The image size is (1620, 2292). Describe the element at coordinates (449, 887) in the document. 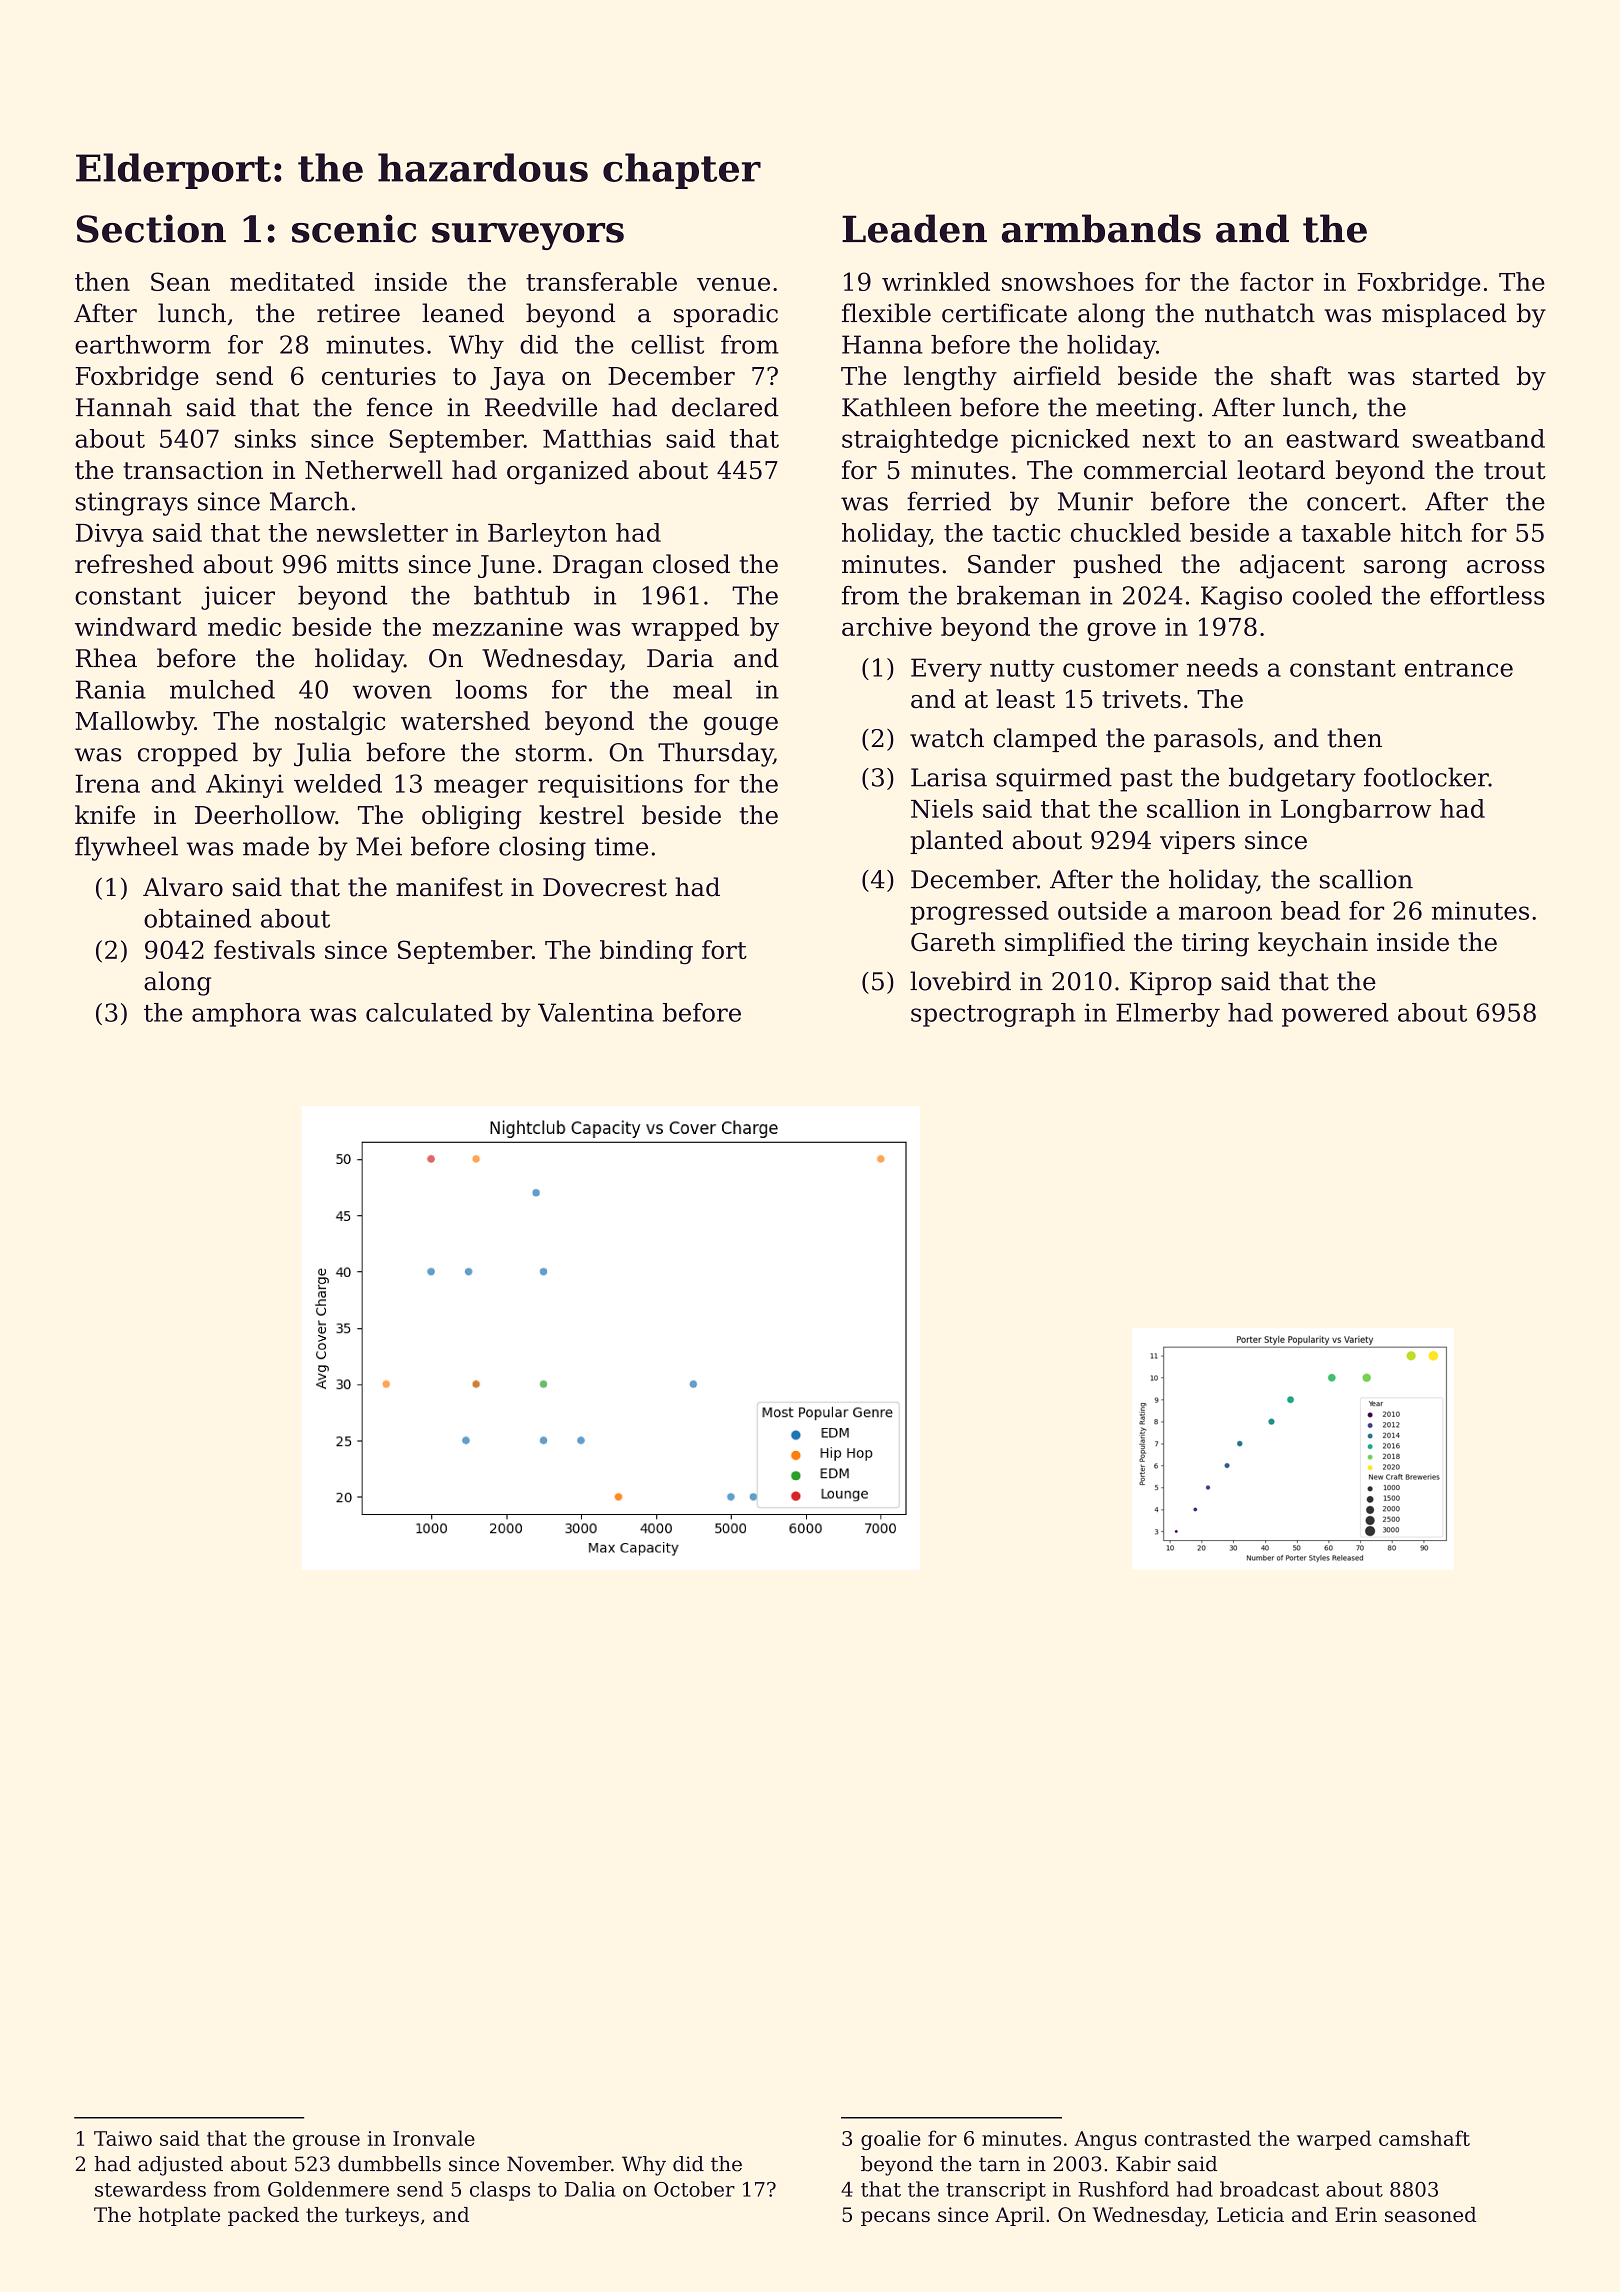

I see `manifest` at that location.
